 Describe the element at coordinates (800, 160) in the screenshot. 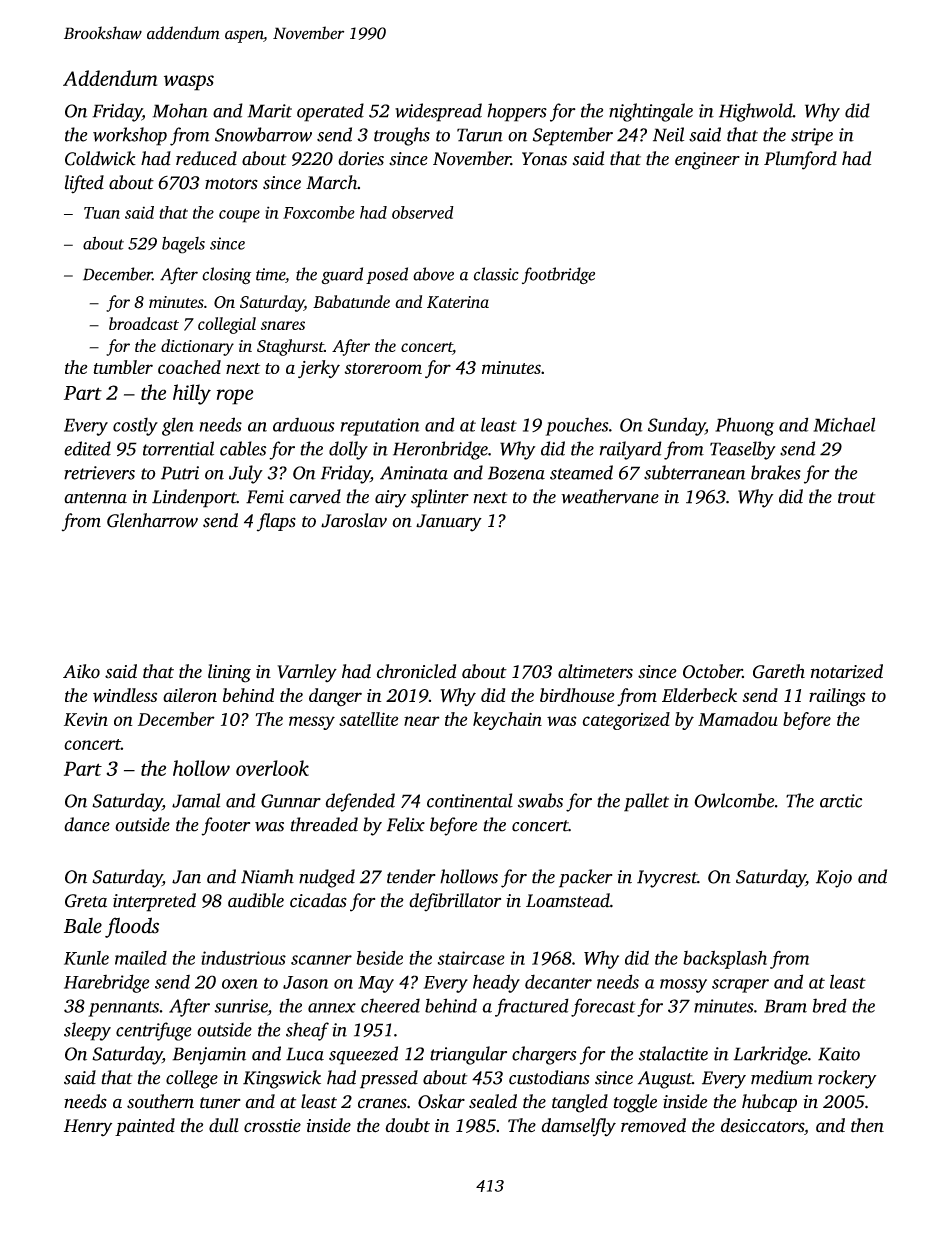

I see `Plumford` at that location.
